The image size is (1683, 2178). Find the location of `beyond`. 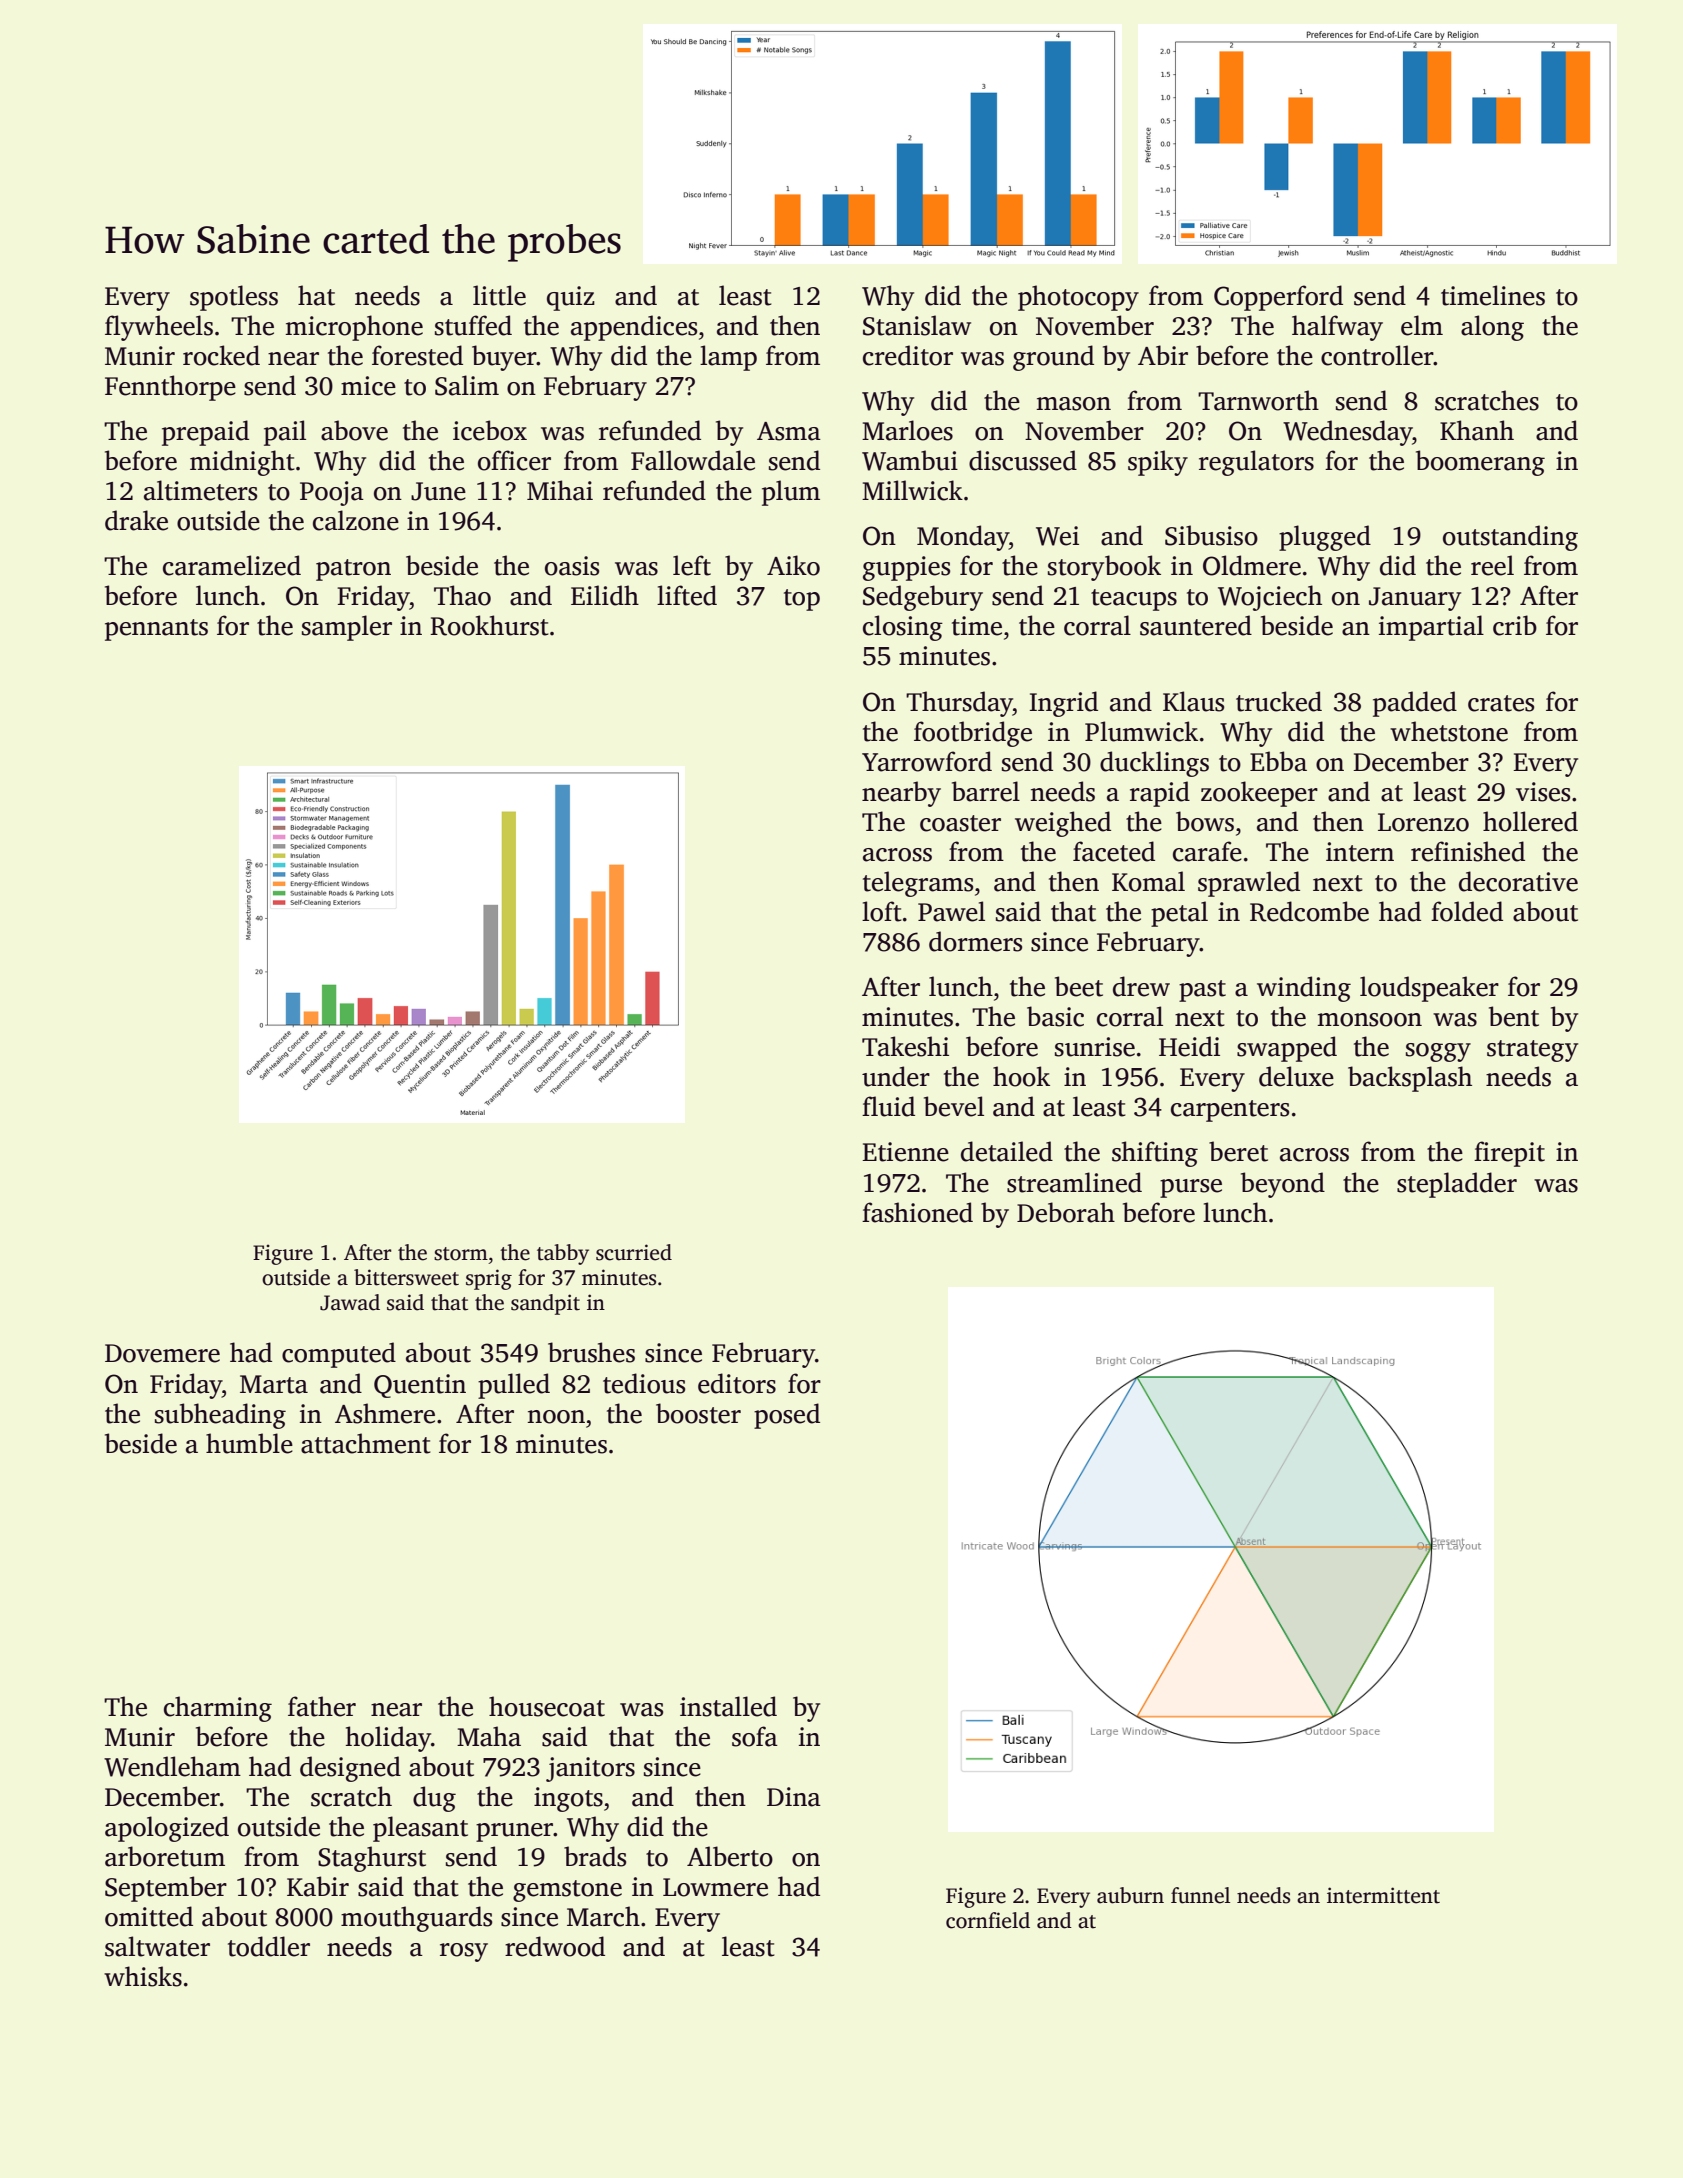

beyond is located at coordinates (1283, 1185).
